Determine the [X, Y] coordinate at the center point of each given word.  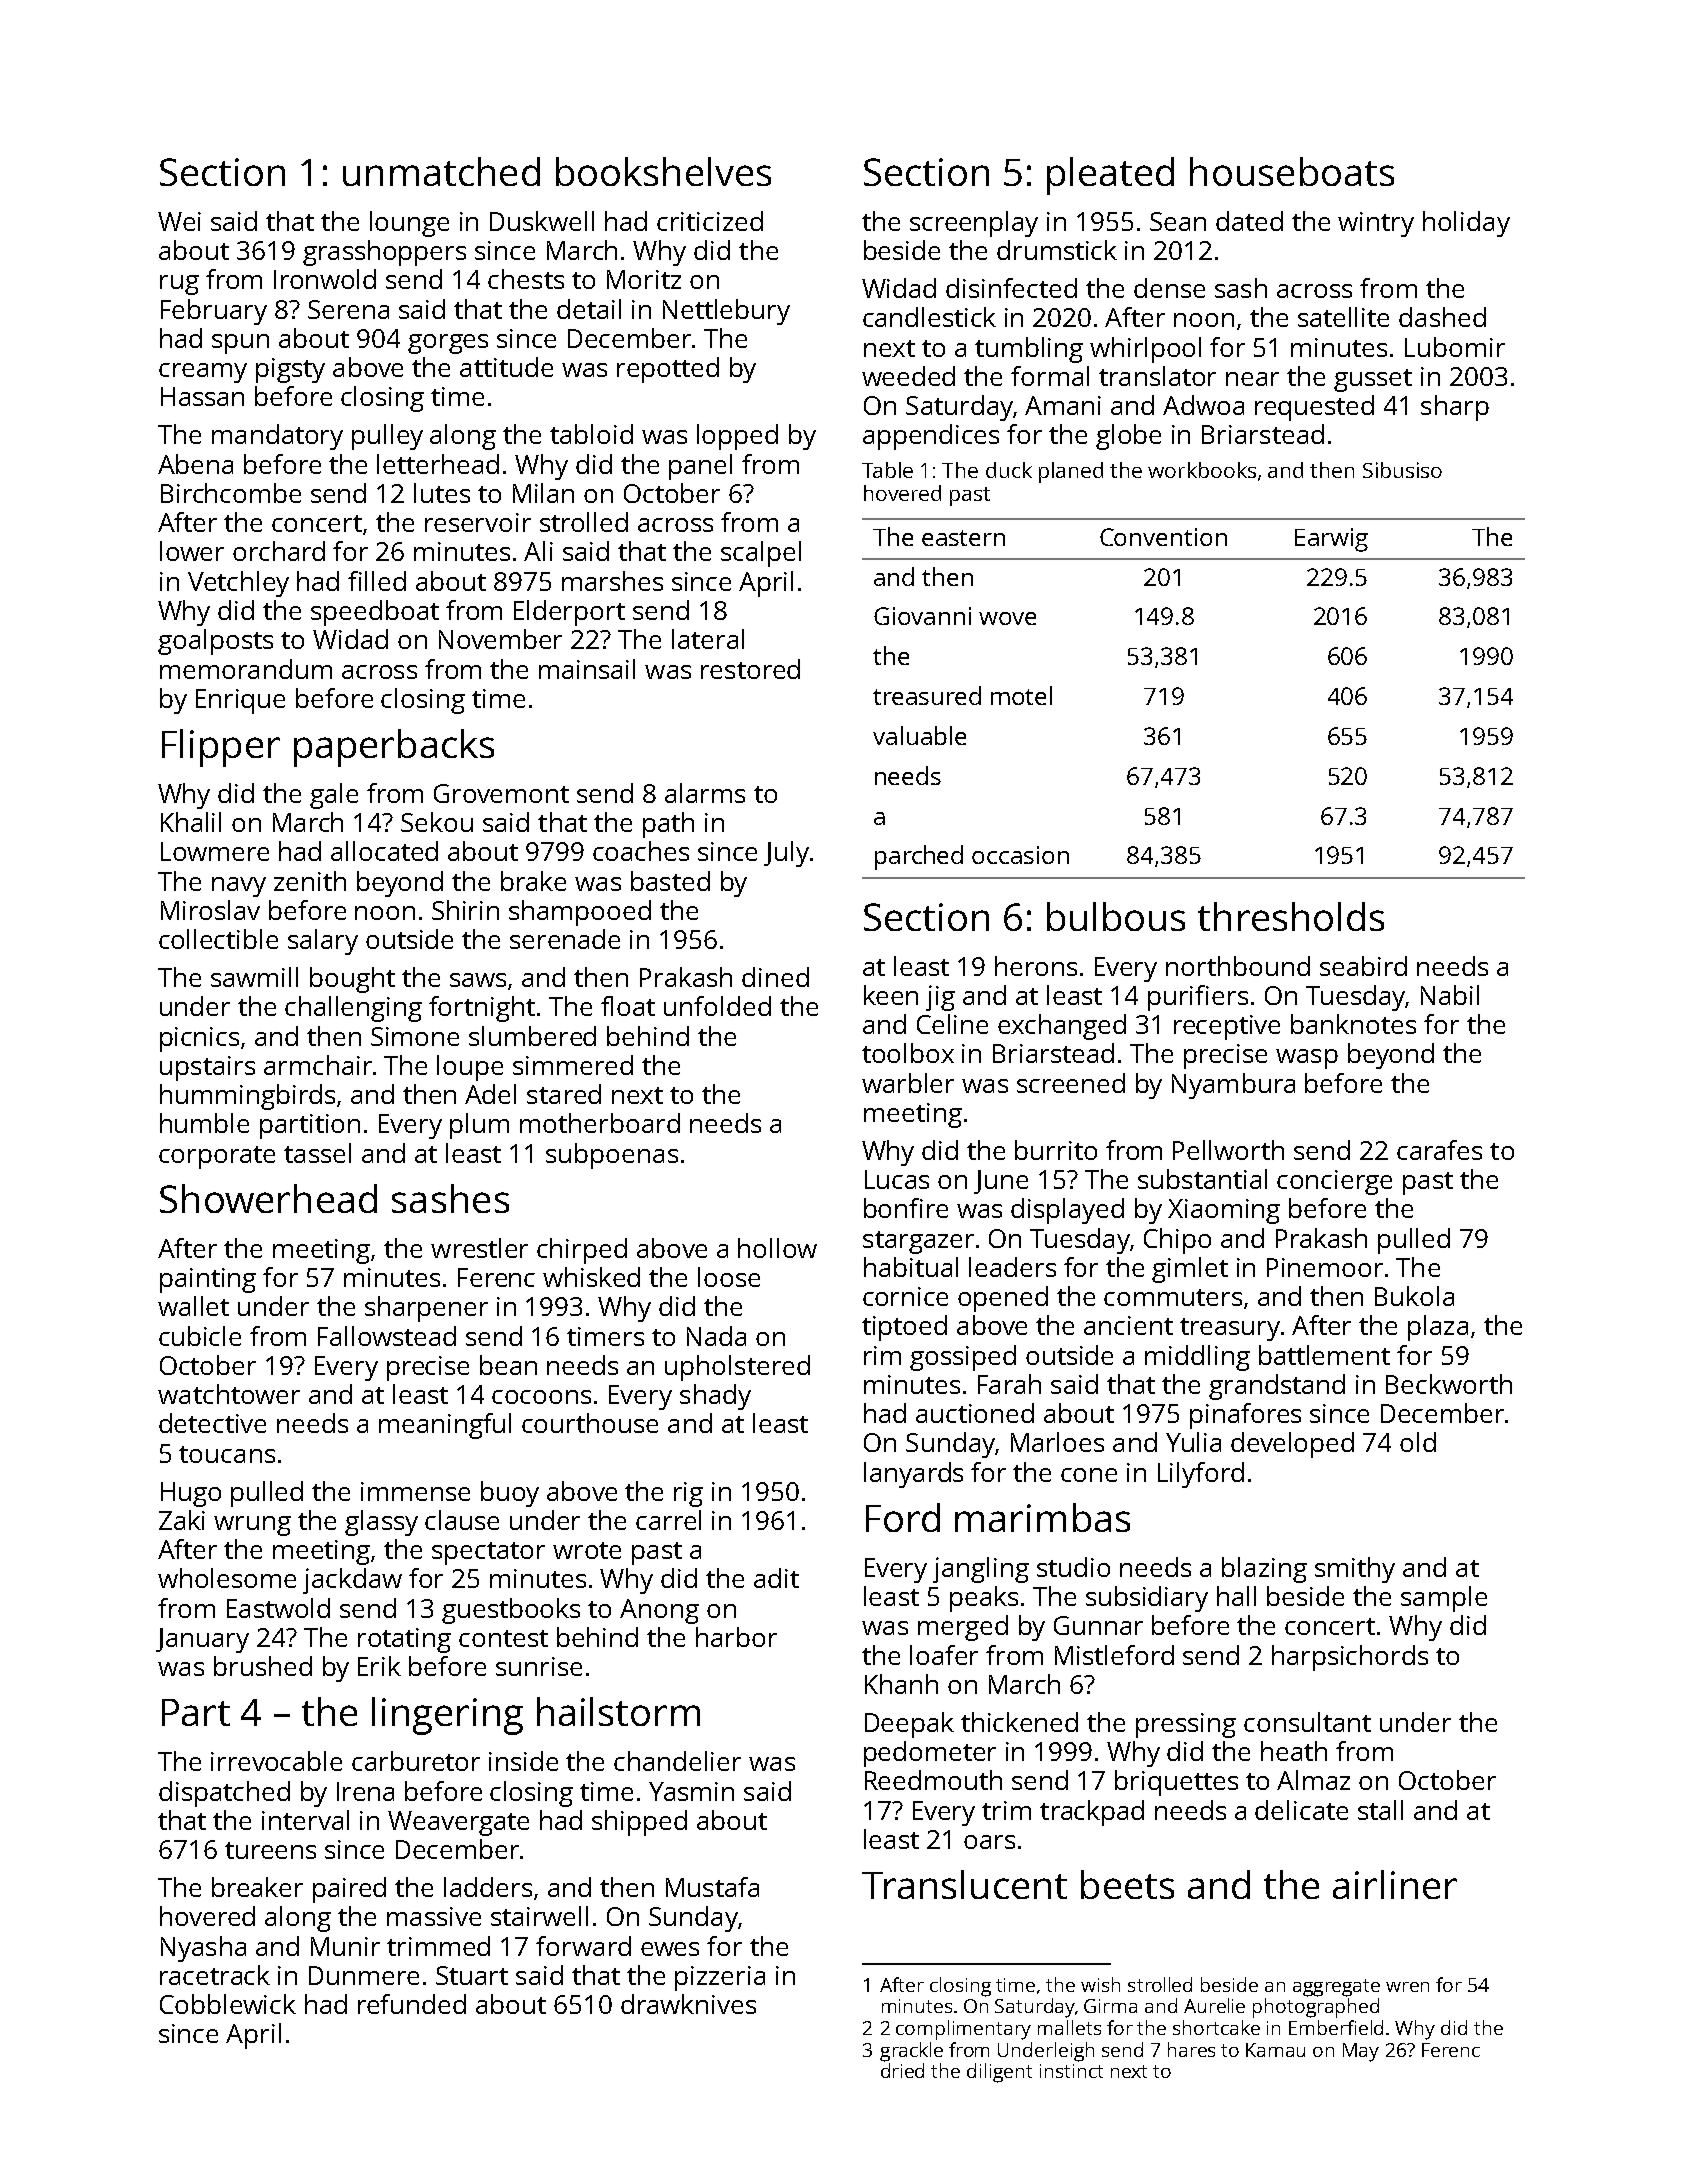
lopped [737, 437]
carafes [1439, 1150]
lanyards [913, 1475]
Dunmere [364, 1975]
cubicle [200, 1336]
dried [902, 2070]
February [214, 312]
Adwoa [1203, 405]
